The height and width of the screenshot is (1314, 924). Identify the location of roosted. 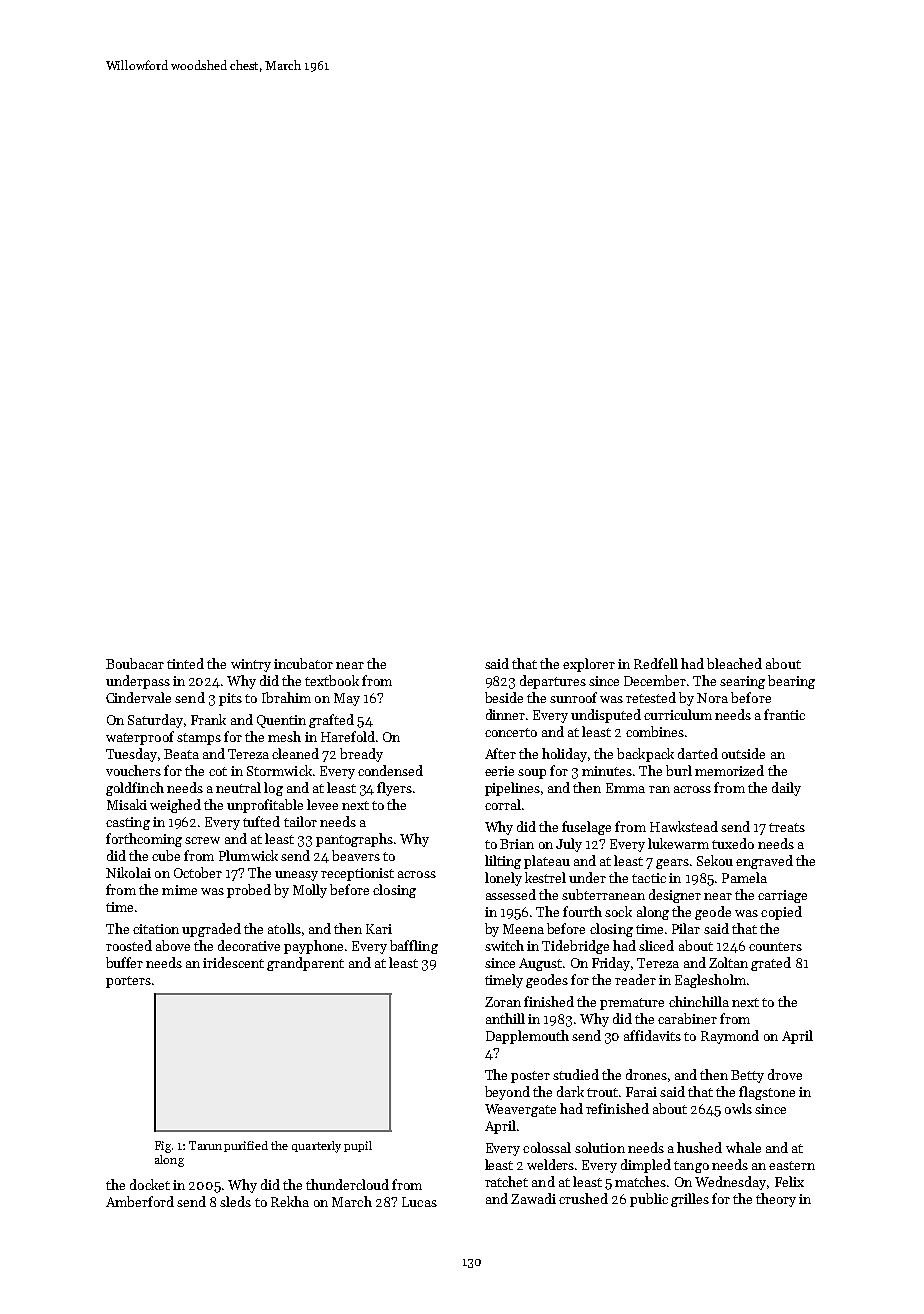
(129, 945).
